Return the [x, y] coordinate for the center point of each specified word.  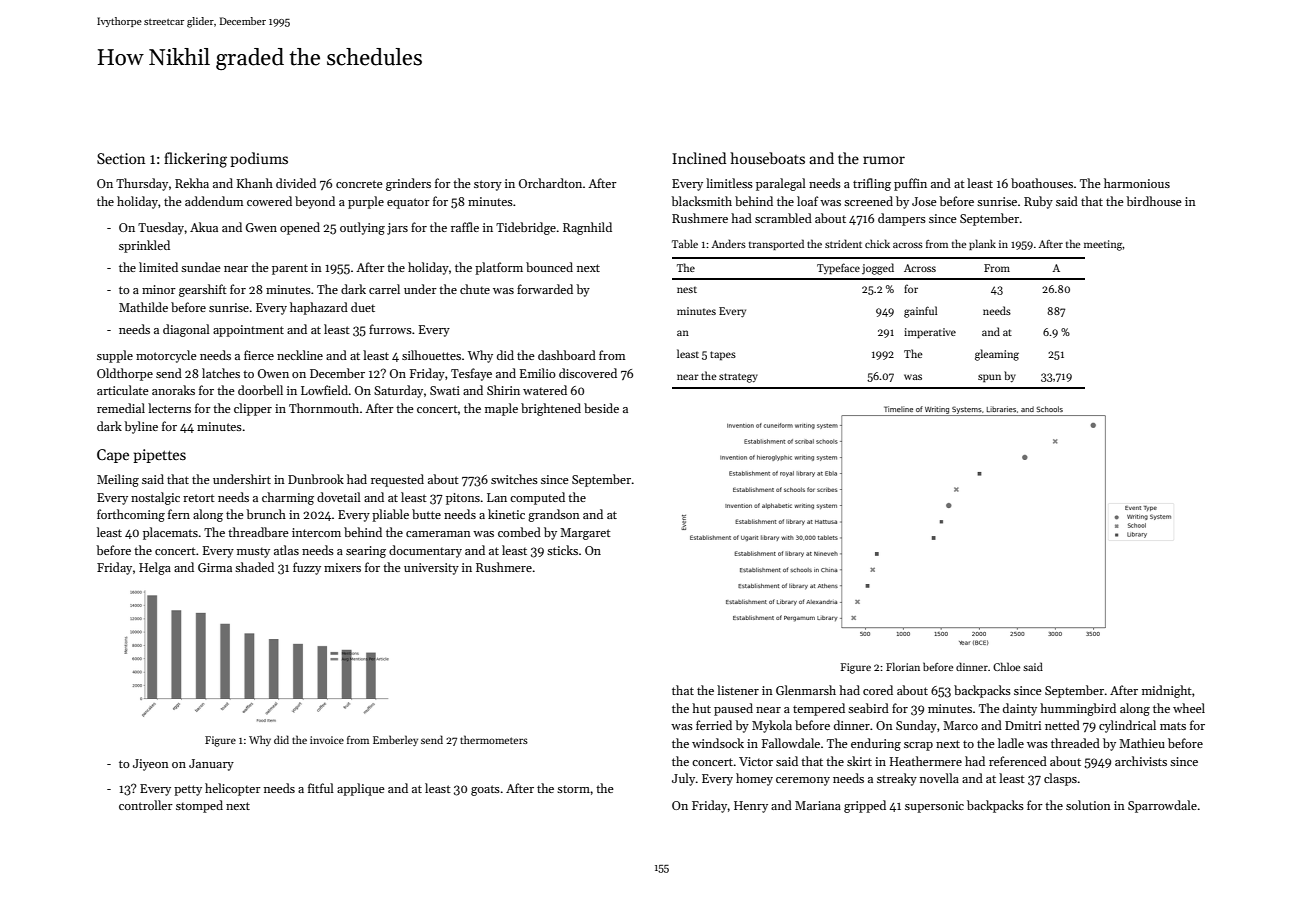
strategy [738, 378]
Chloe [1006, 666]
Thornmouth [324, 408]
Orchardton [550, 183]
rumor [884, 160]
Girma [215, 567]
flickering [195, 160]
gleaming [997, 355]
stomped [199, 806]
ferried [714, 725]
